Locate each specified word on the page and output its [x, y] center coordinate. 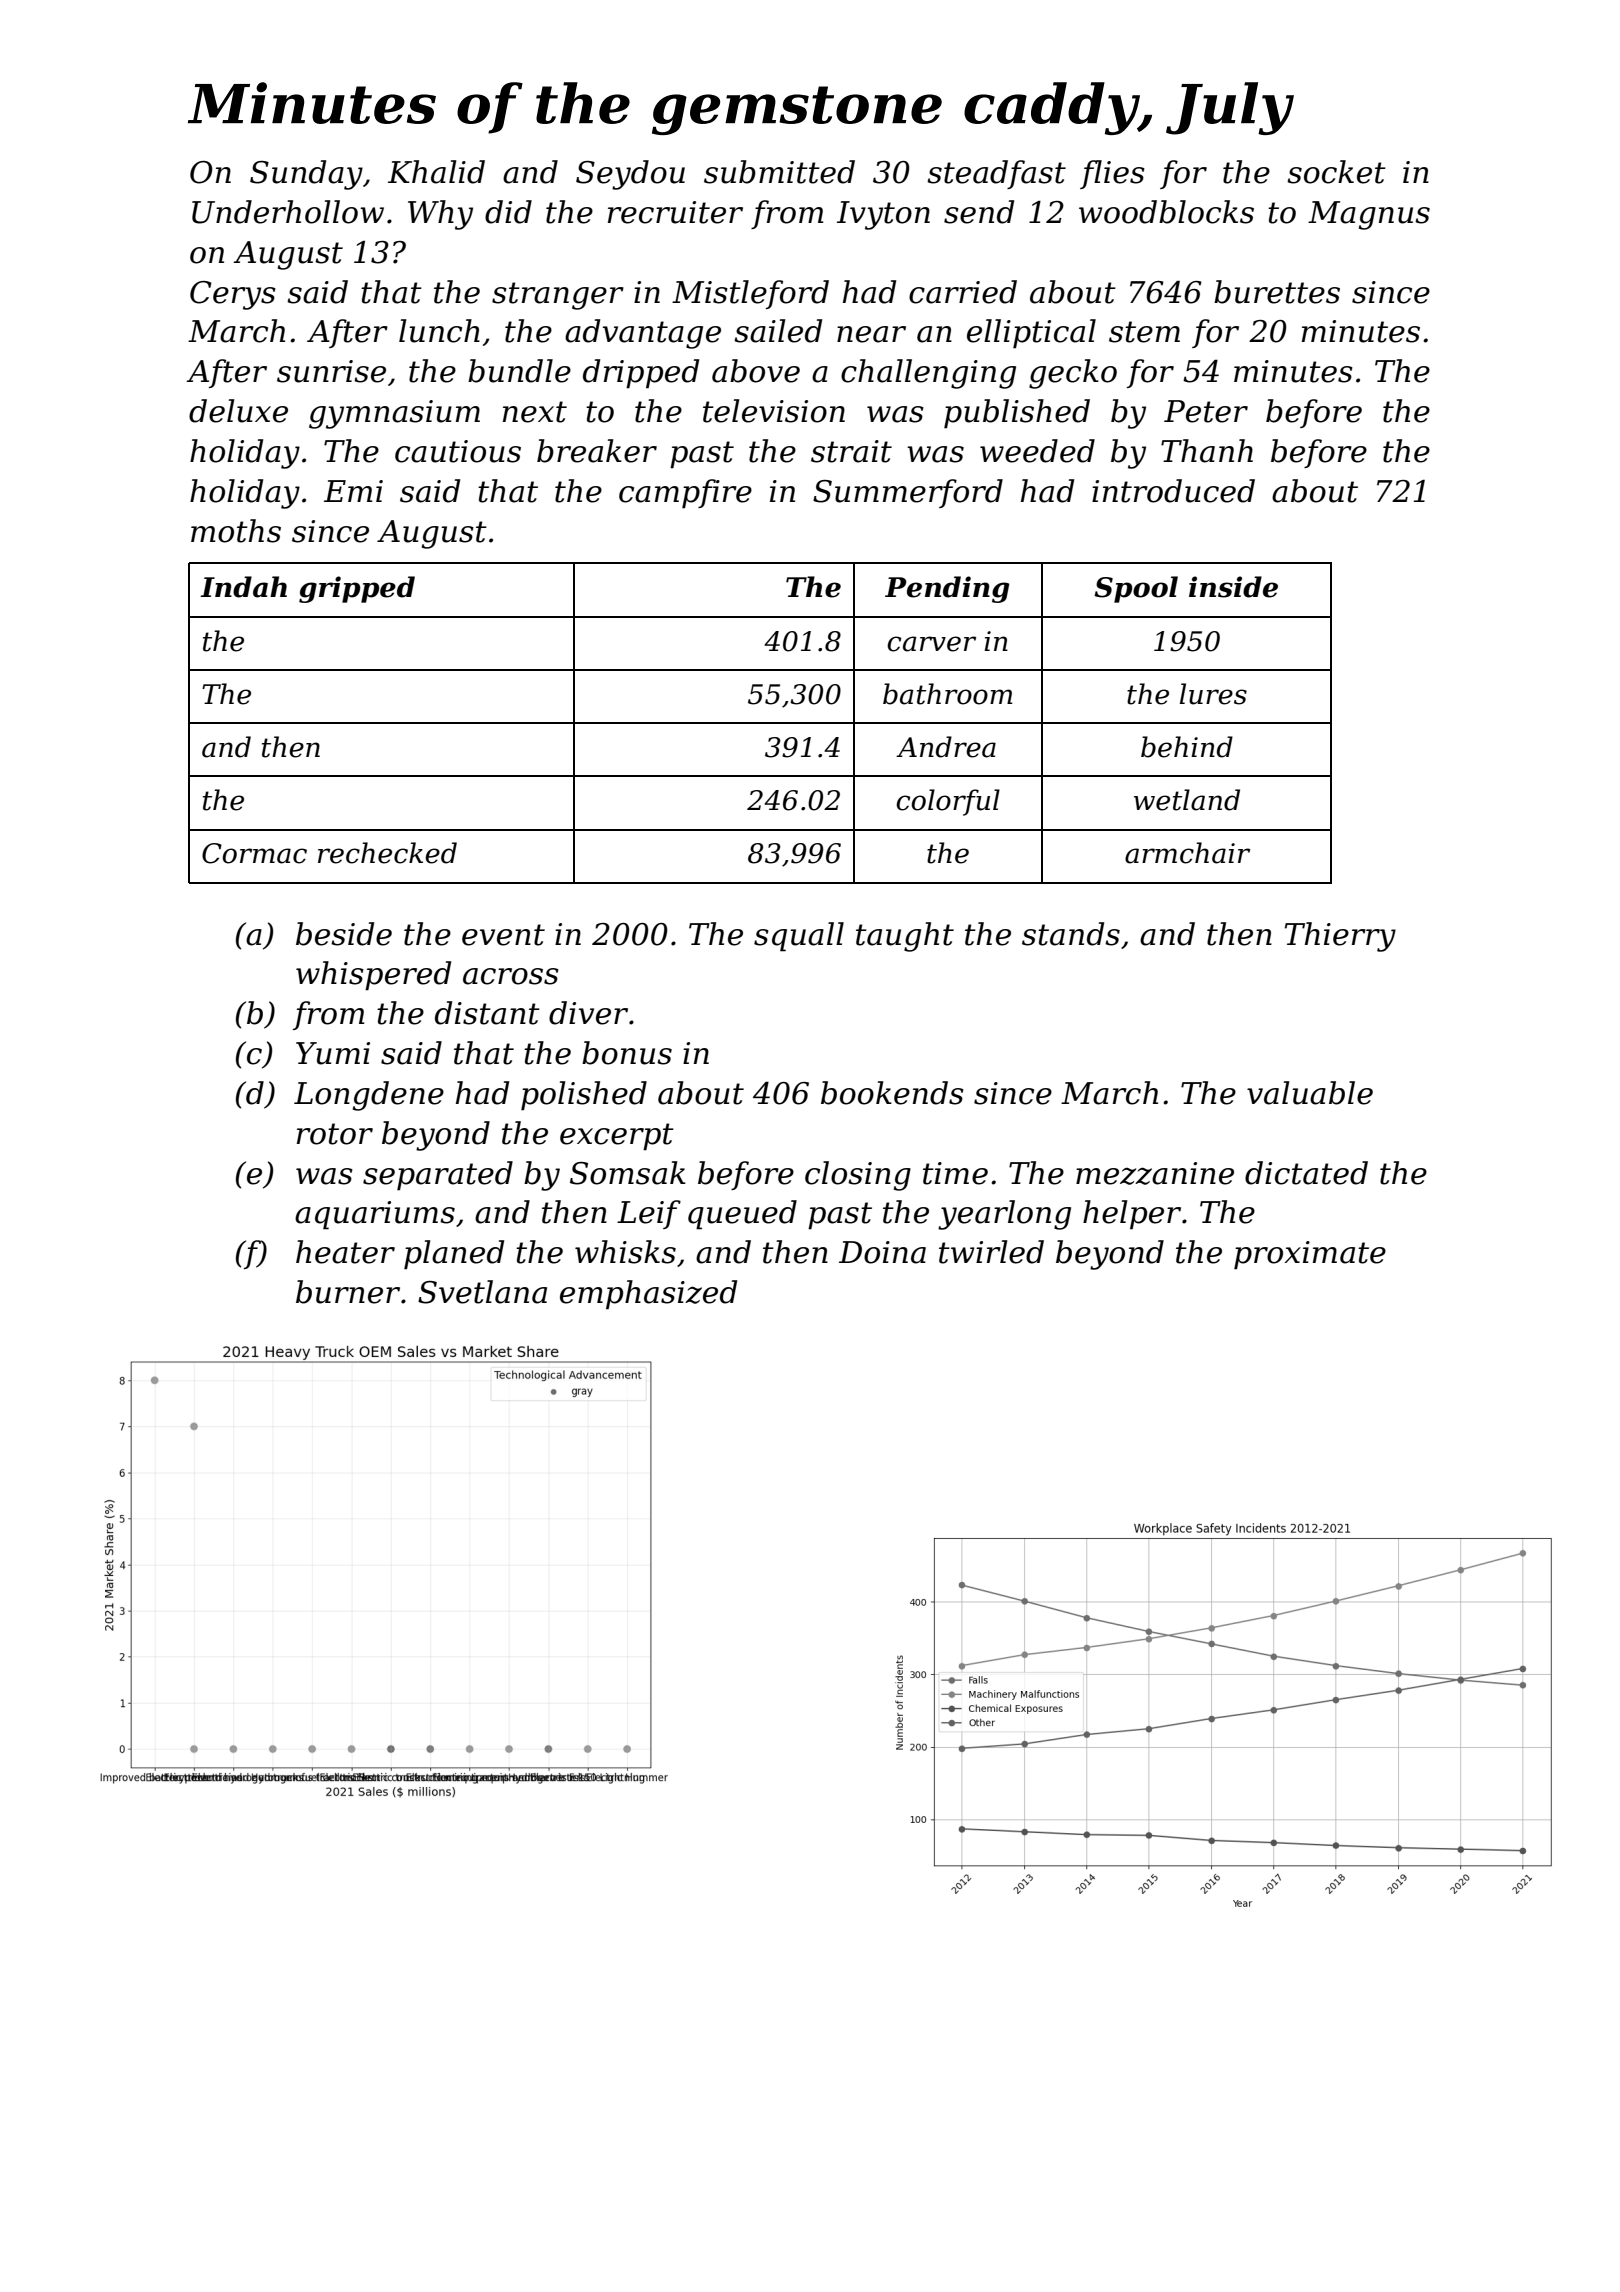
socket [1336, 172]
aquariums [375, 1215]
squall [799, 937]
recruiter [675, 212]
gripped [357, 589]
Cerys [233, 295]
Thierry [1340, 937]
